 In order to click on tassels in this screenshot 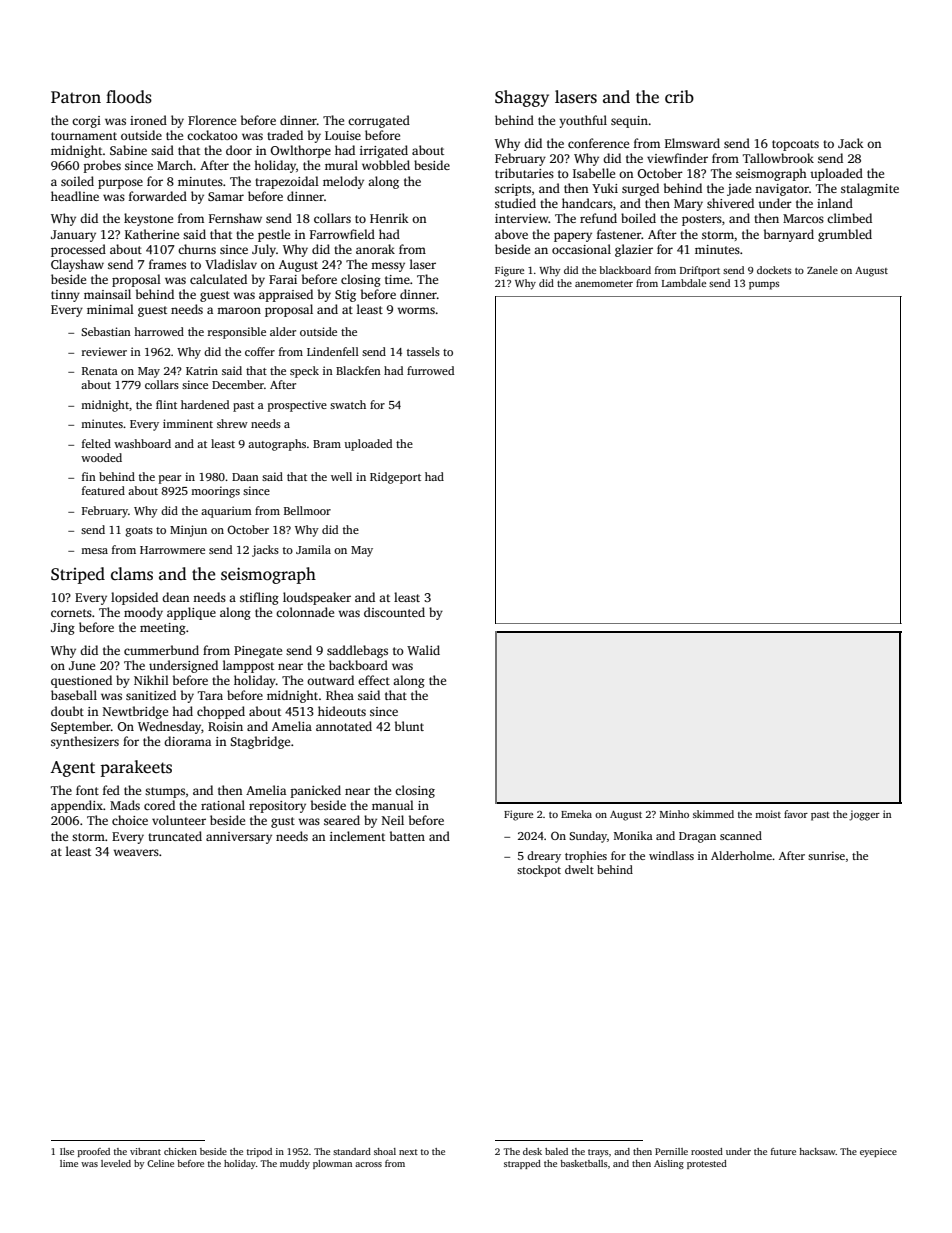, I will do `click(423, 351)`.
